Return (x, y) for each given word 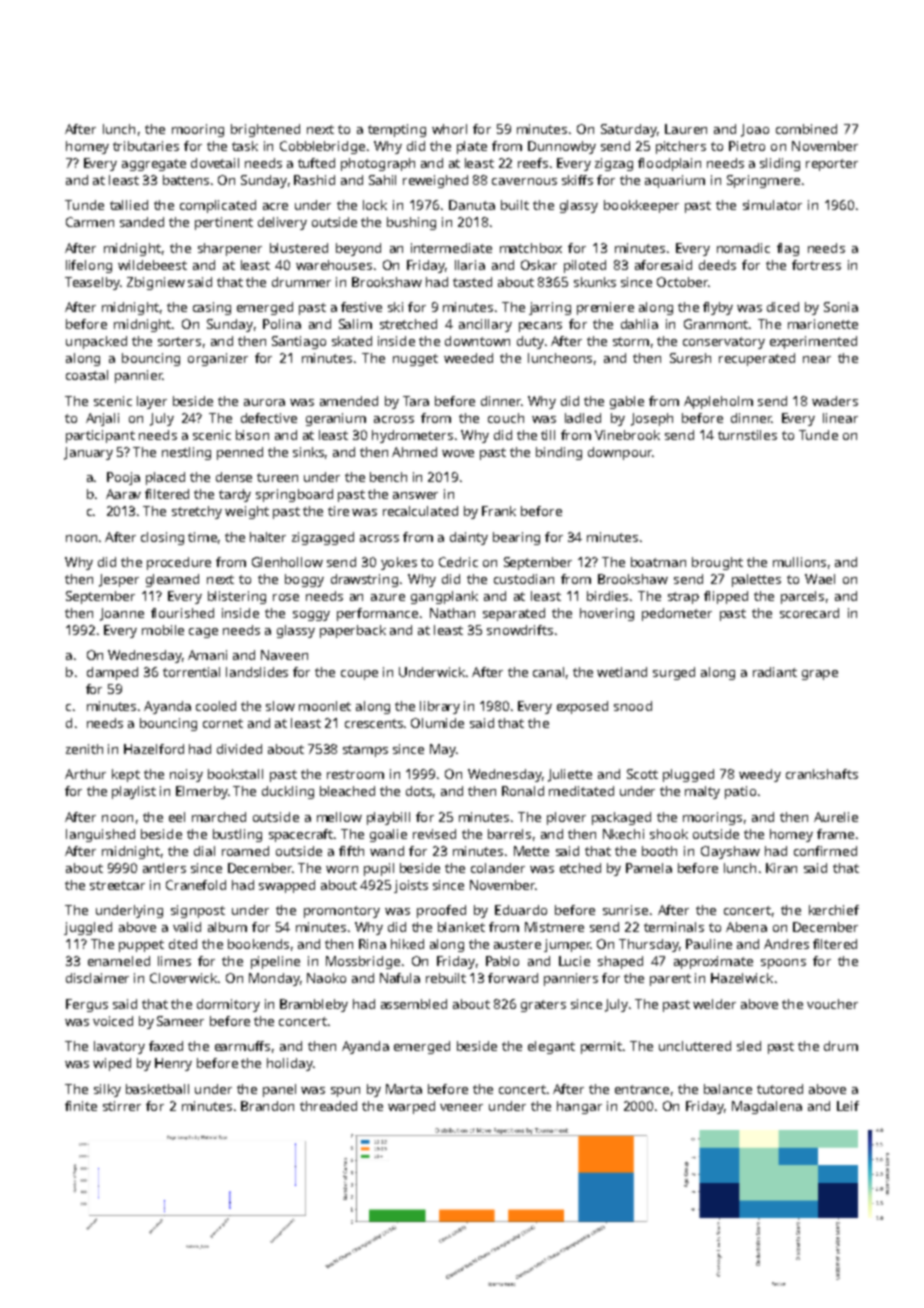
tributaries (146, 146)
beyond (358, 249)
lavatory (119, 1047)
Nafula (400, 978)
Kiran (781, 868)
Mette (531, 851)
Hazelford (154, 749)
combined (806, 129)
